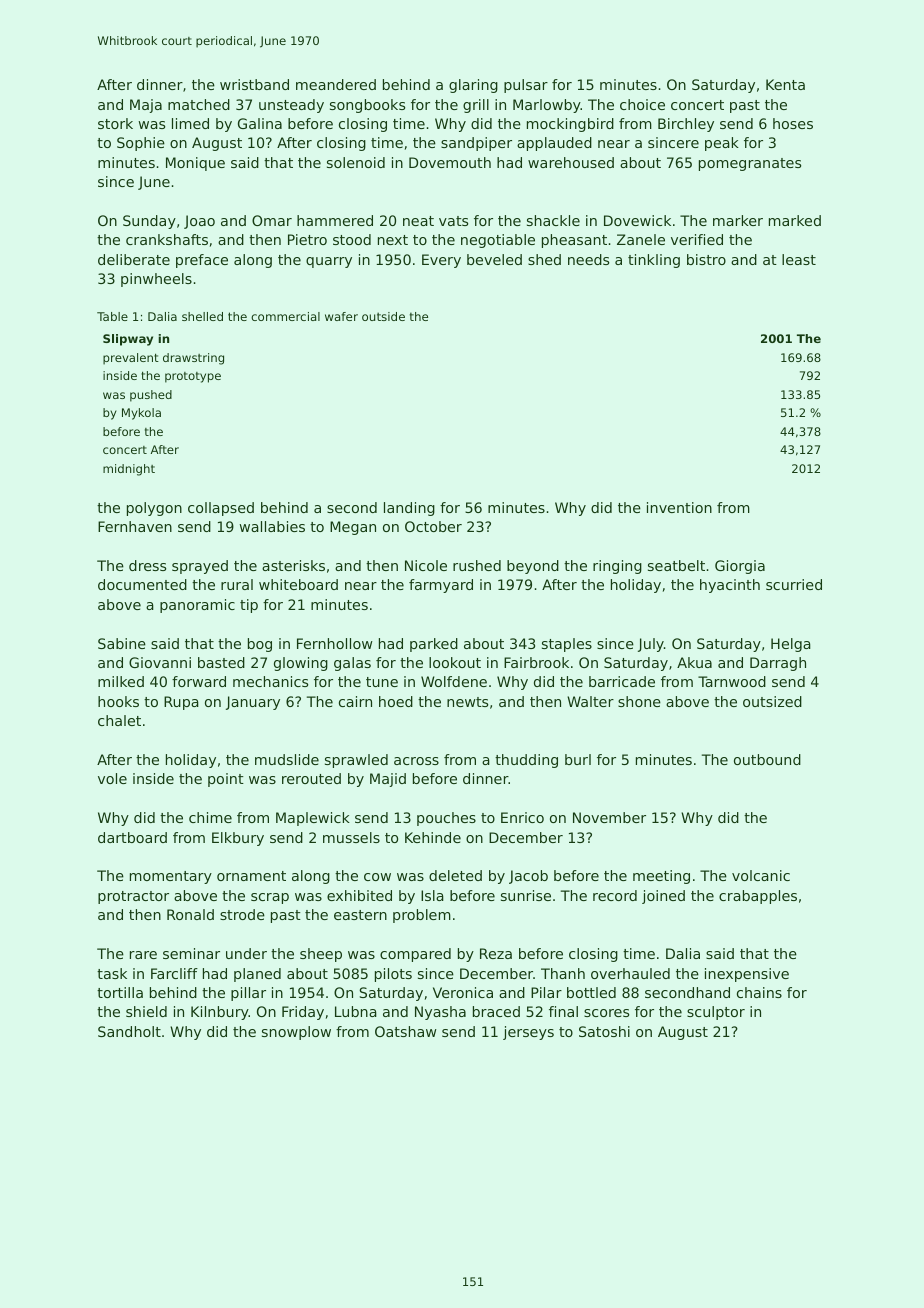 The width and height of the screenshot is (924, 1308). I want to click on overhauled, so click(630, 973).
